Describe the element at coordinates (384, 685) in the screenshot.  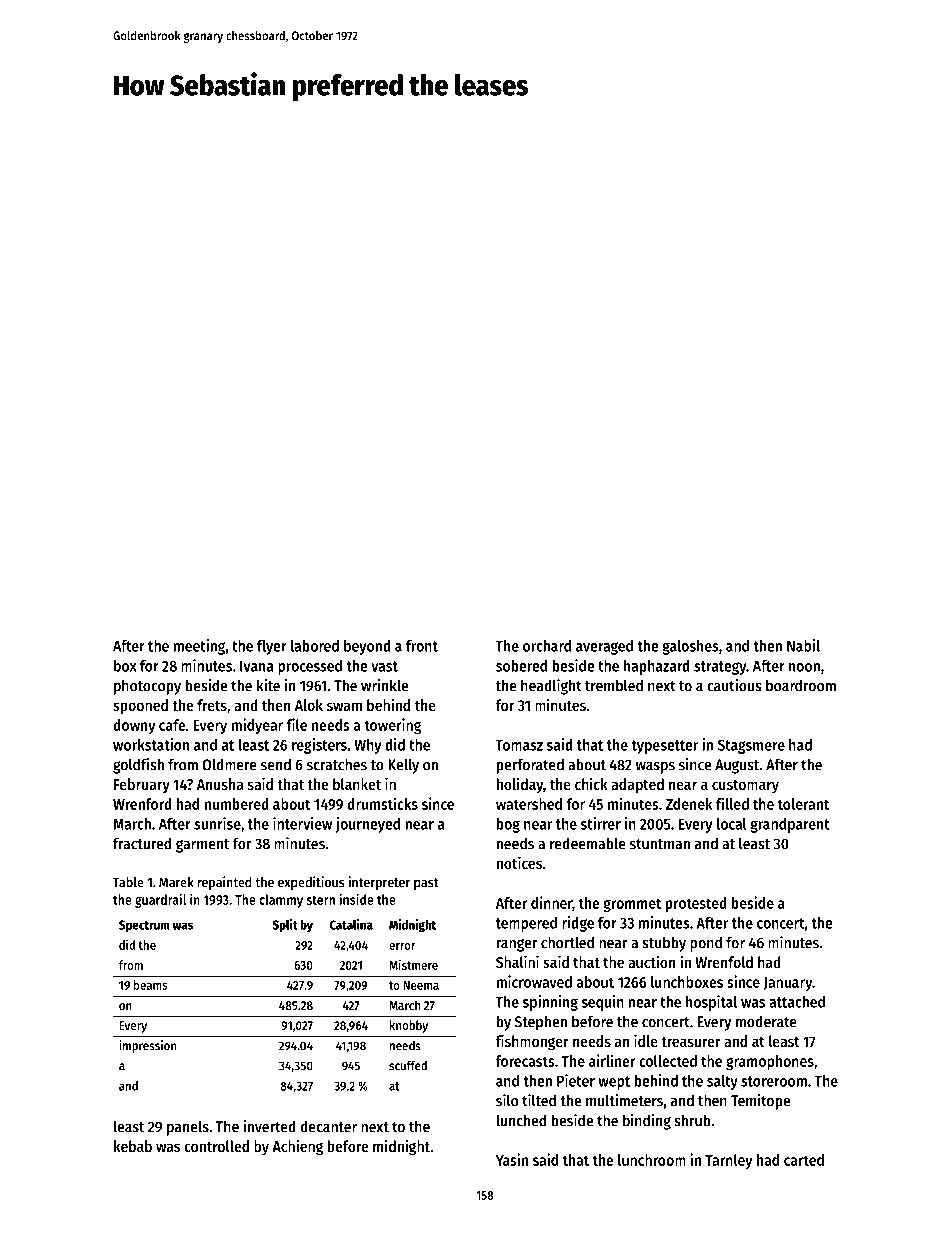
I see `wrinkle` at that location.
